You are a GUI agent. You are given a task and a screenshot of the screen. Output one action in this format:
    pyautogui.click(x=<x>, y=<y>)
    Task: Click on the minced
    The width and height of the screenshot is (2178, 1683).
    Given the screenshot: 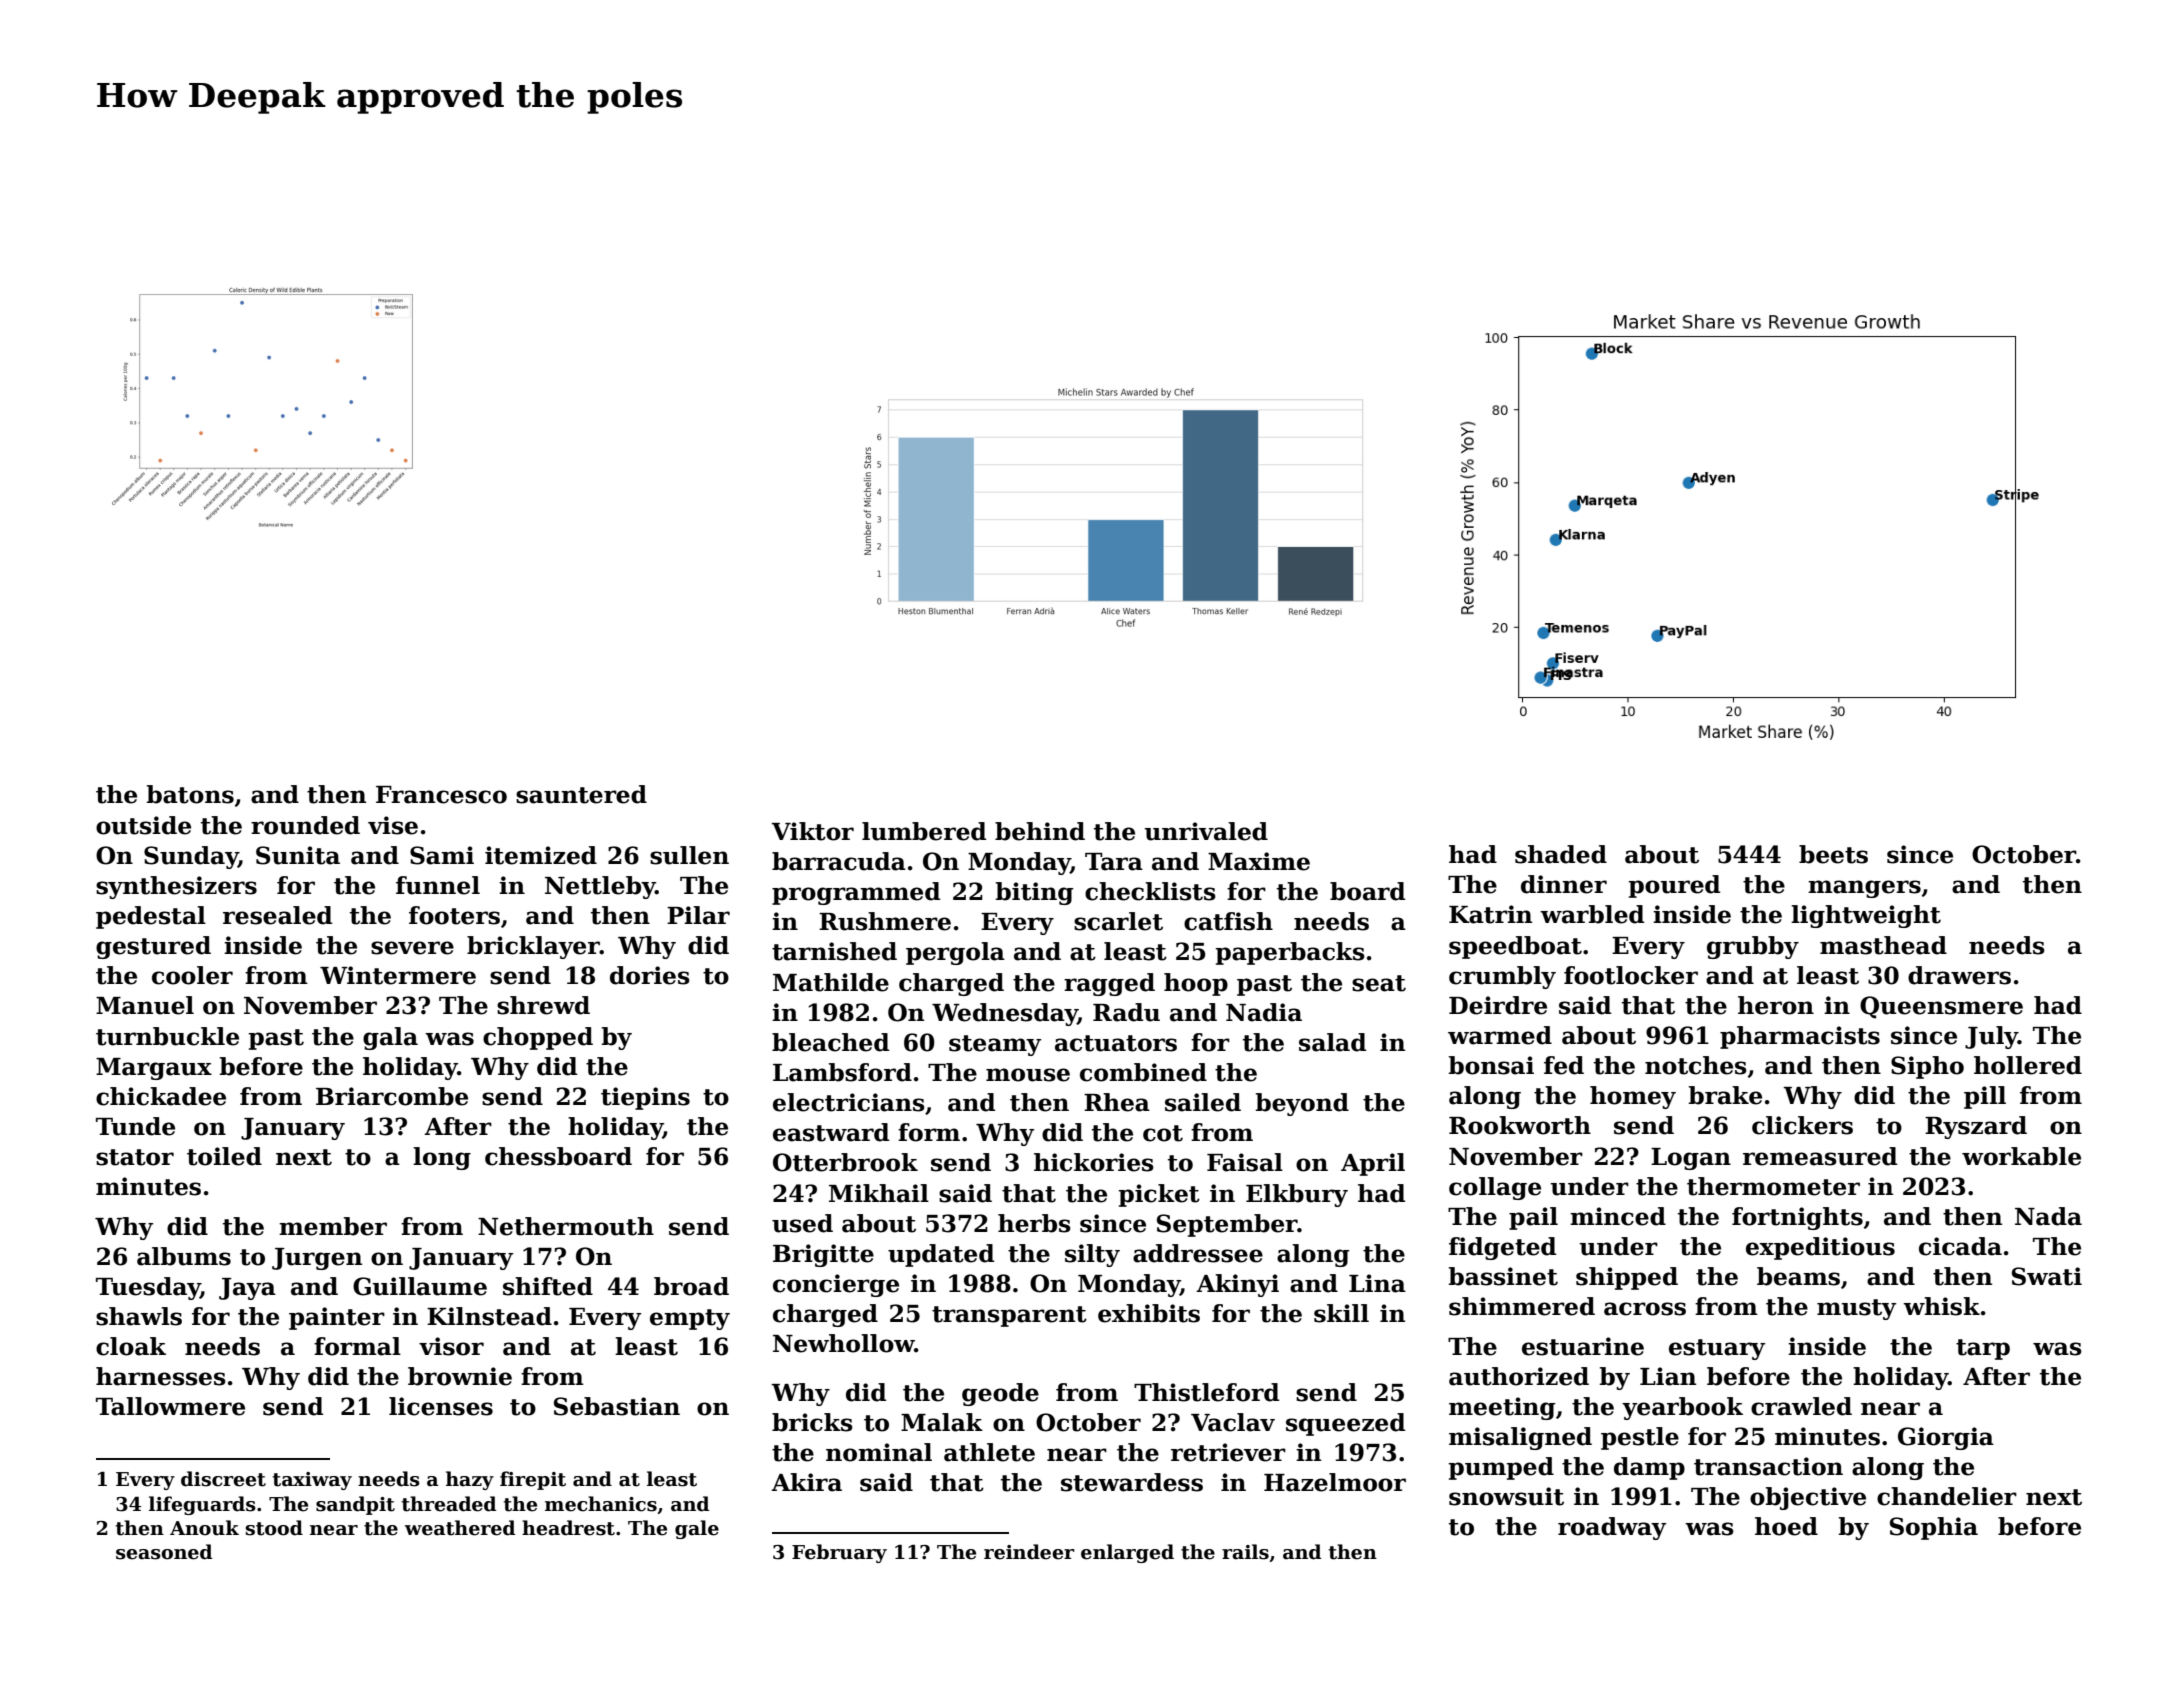 What is the action you would take?
    pyautogui.click(x=1618, y=1216)
